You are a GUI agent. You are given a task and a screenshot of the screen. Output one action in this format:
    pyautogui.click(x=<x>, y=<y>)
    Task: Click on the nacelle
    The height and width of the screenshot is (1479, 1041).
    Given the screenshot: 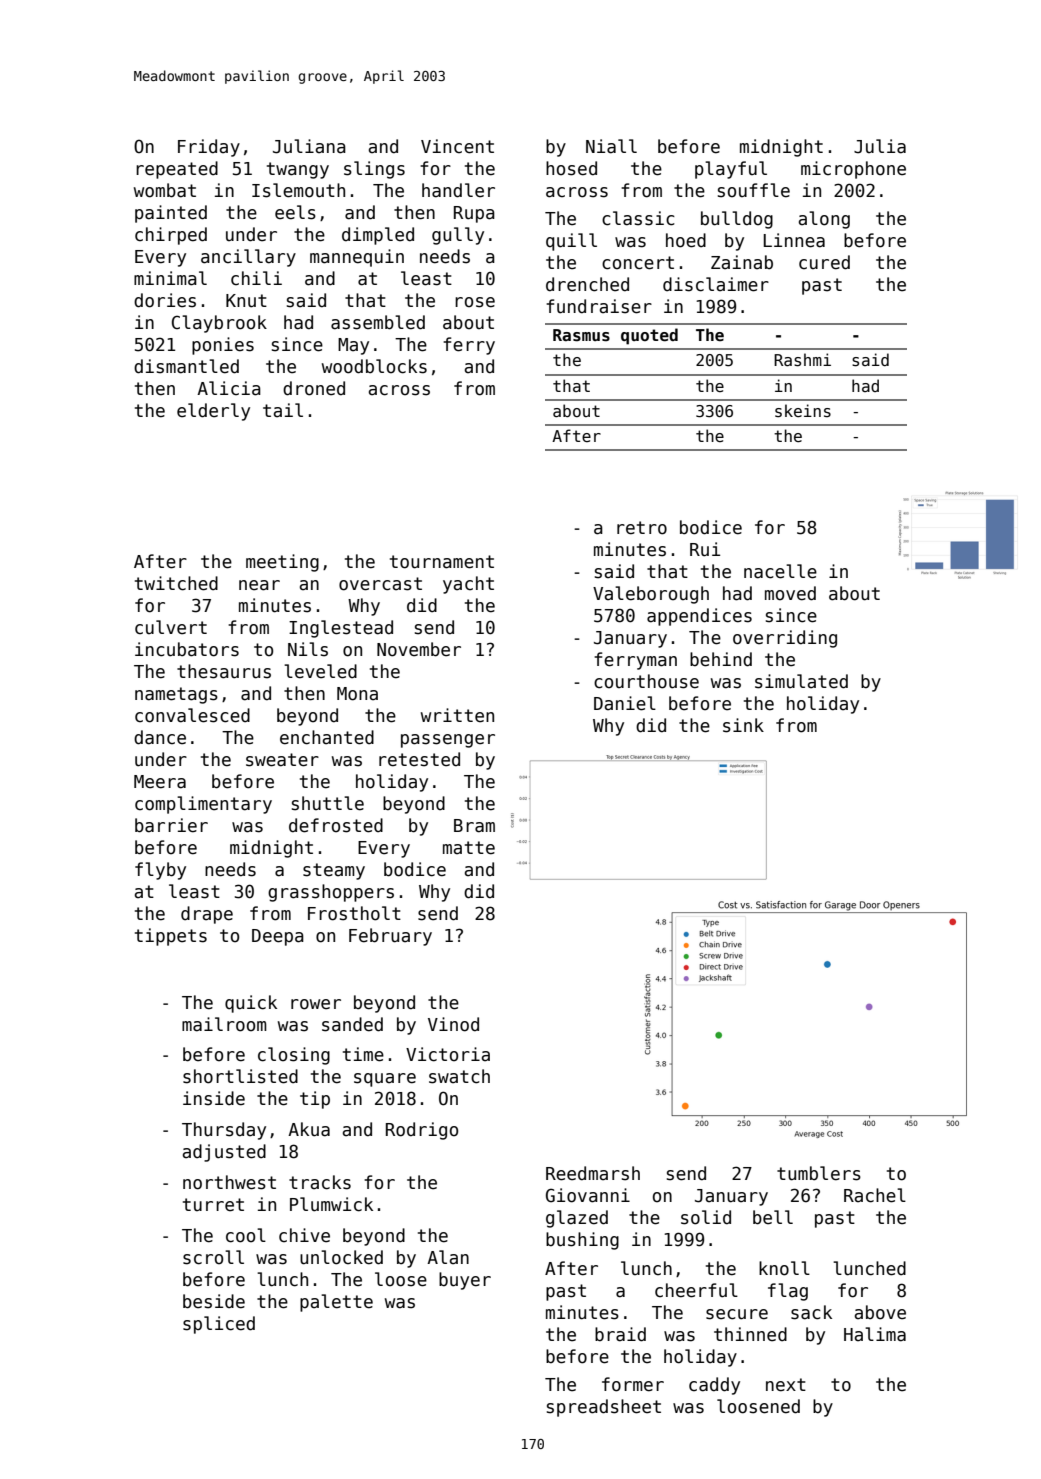 What is the action you would take?
    pyautogui.click(x=780, y=571)
